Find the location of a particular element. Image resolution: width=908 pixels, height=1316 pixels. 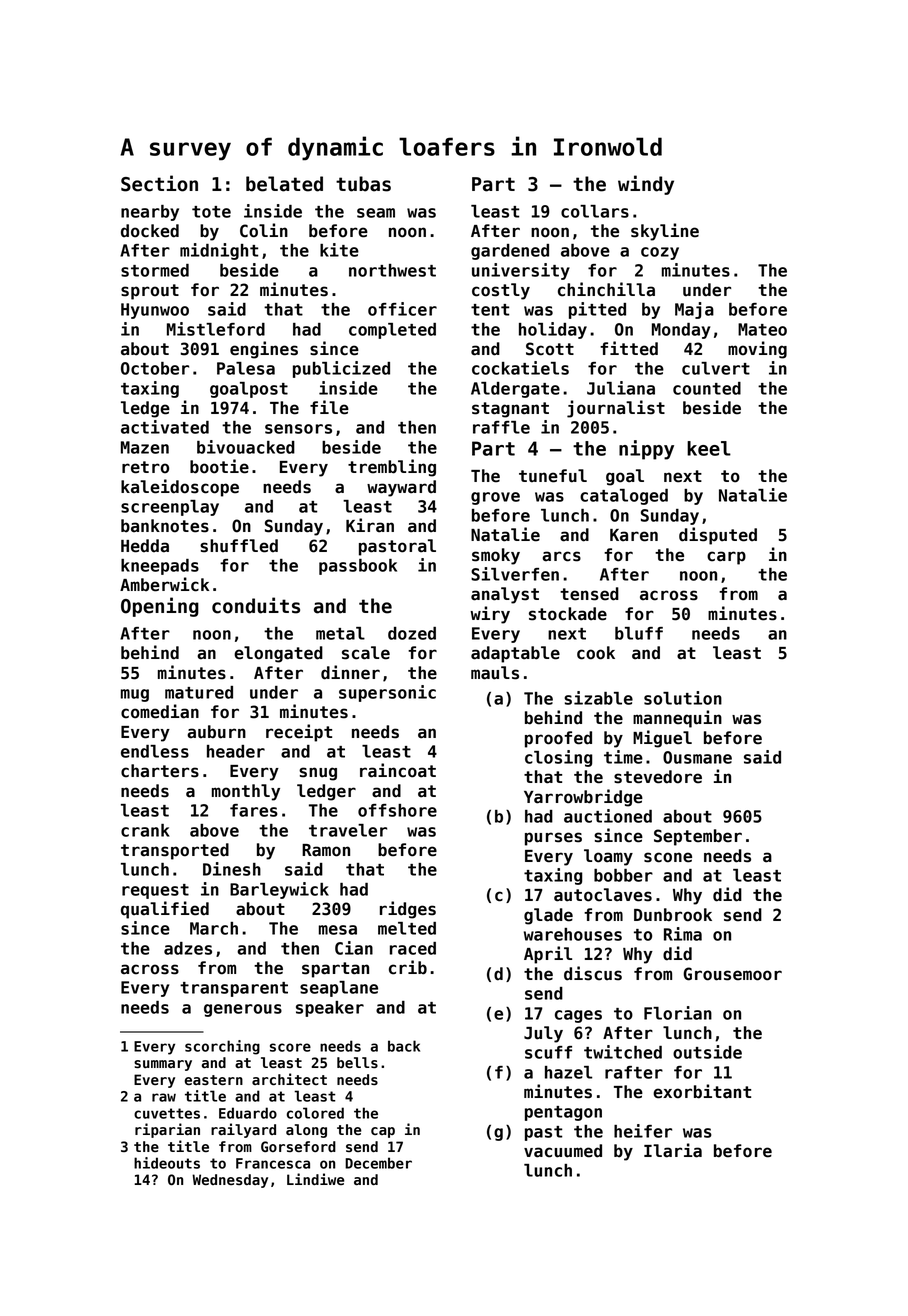

fitted is located at coordinates (629, 348).
